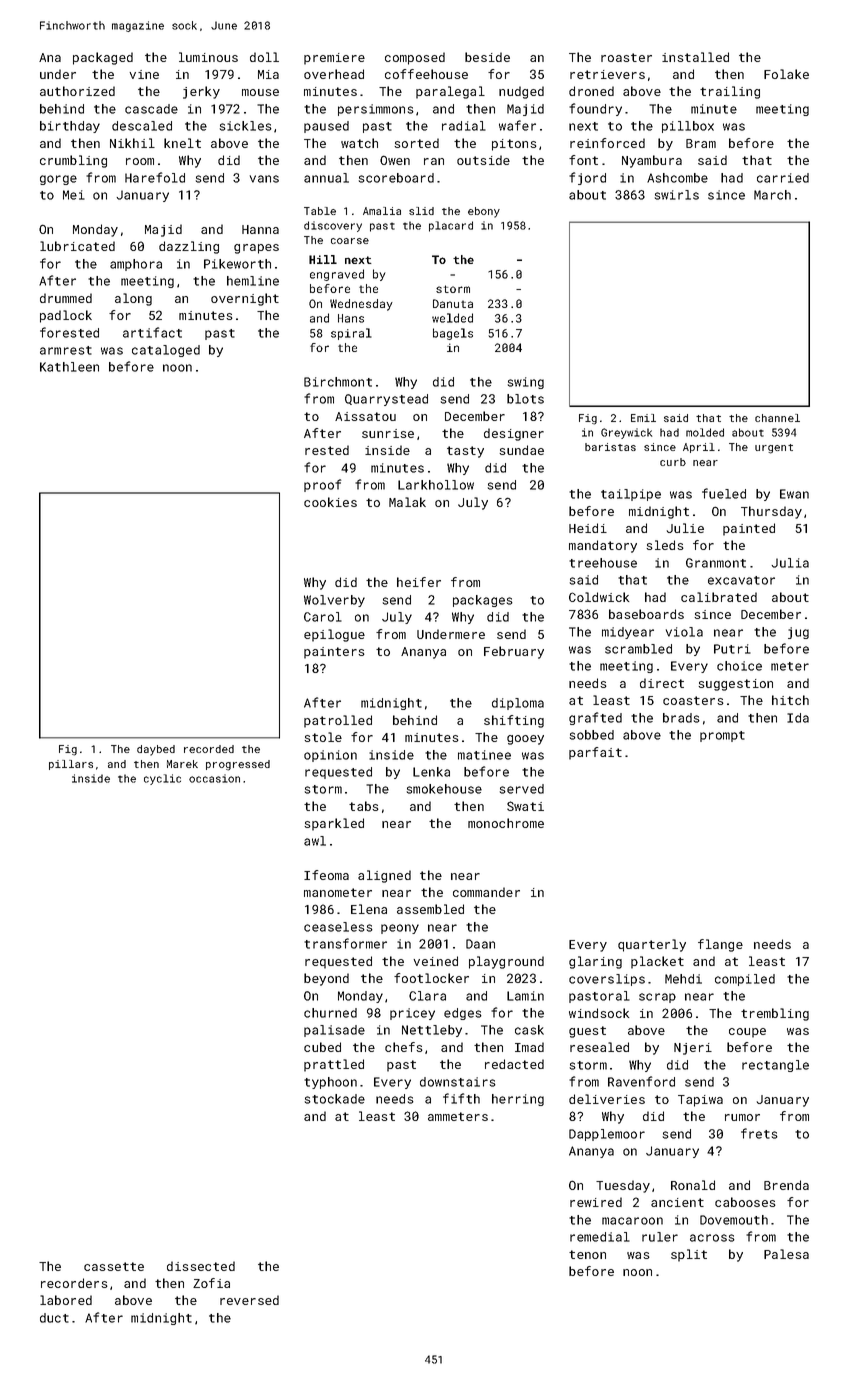  What do you see at coordinates (607, 1135) in the page?
I see `Dapplemoor` at bounding box center [607, 1135].
